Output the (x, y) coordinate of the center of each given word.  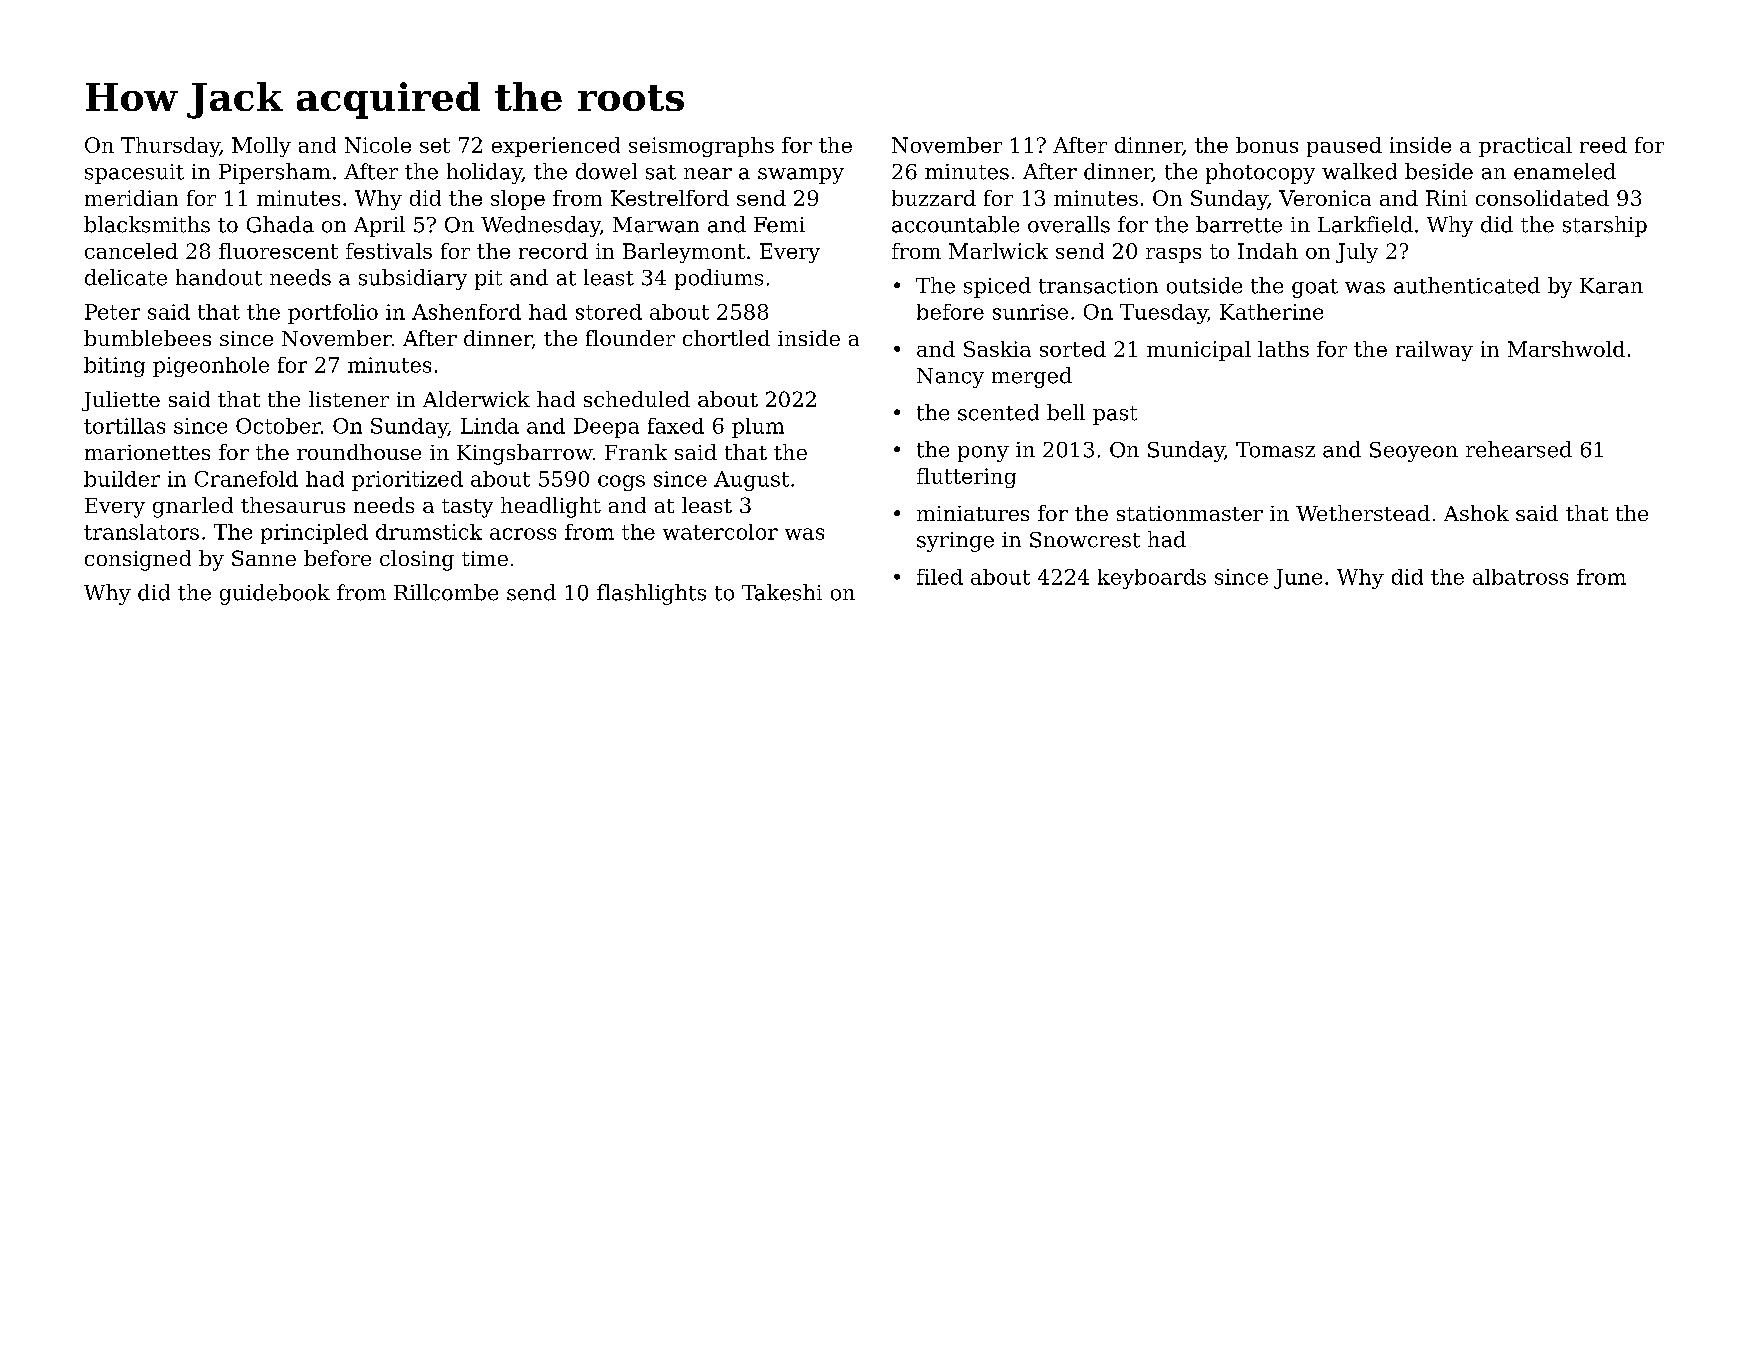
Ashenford (466, 312)
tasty (467, 508)
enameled (1565, 171)
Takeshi (782, 592)
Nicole (378, 145)
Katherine (1271, 312)
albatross (1520, 577)
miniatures (973, 513)
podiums (719, 279)
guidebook (275, 594)
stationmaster (1190, 513)
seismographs (701, 147)
